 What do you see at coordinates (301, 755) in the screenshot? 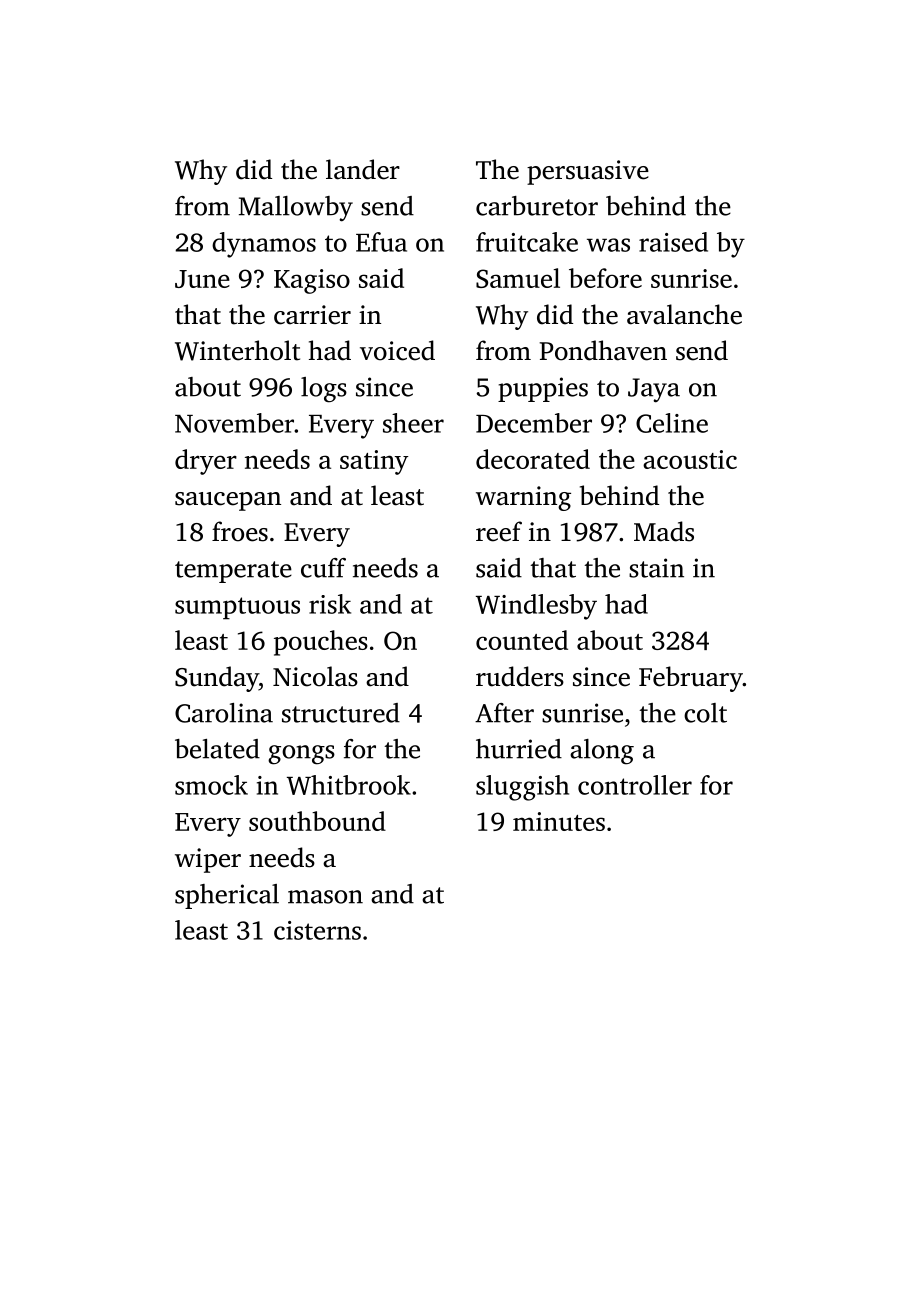
I see `gongs` at bounding box center [301, 755].
